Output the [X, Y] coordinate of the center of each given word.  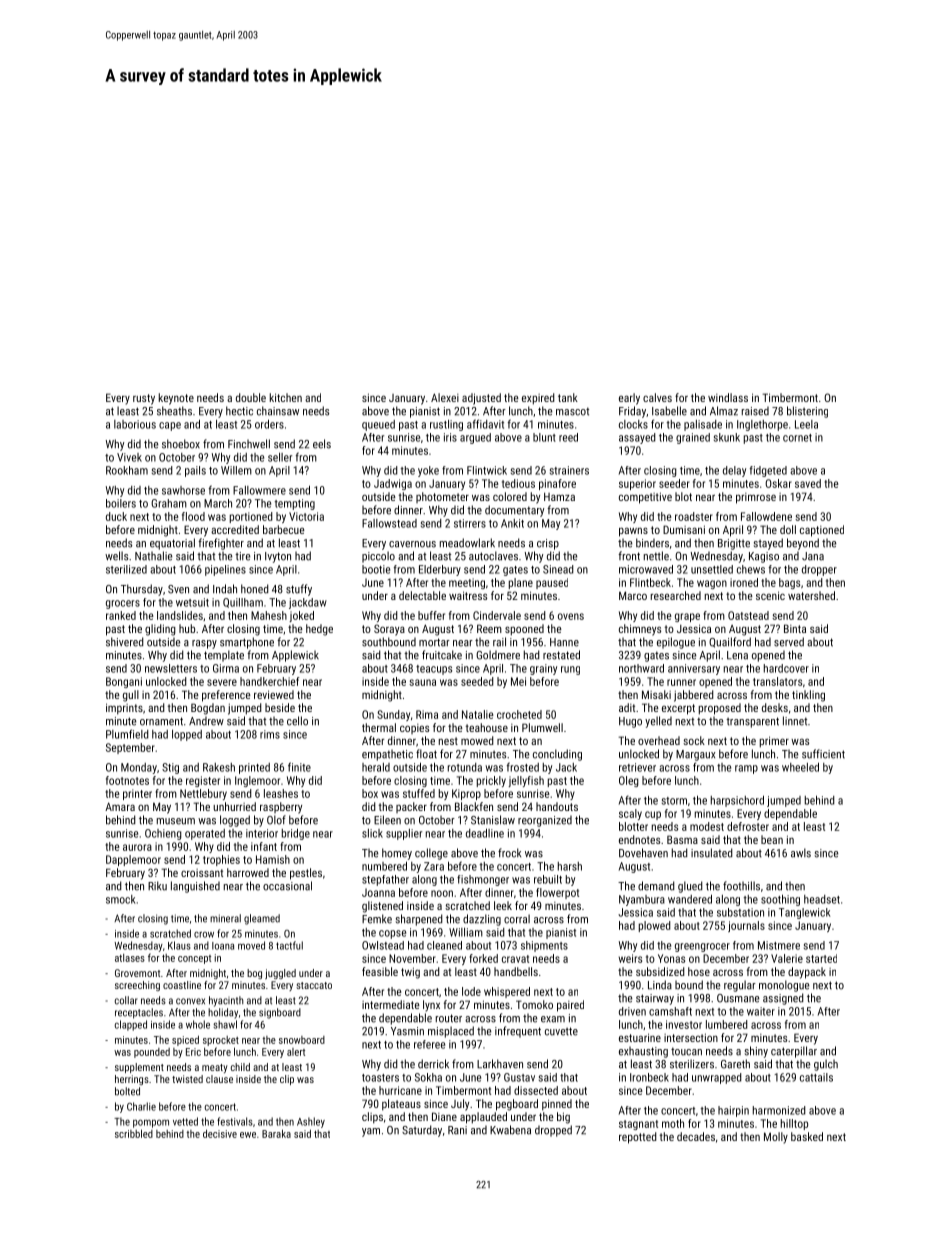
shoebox [181, 444]
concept [194, 959]
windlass [728, 397]
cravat [515, 959]
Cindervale [497, 615]
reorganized [545, 821]
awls [801, 853]
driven [632, 1011]
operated [205, 834]
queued [378, 425]
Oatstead [748, 615]
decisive [220, 1134]
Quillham [243, 603]
